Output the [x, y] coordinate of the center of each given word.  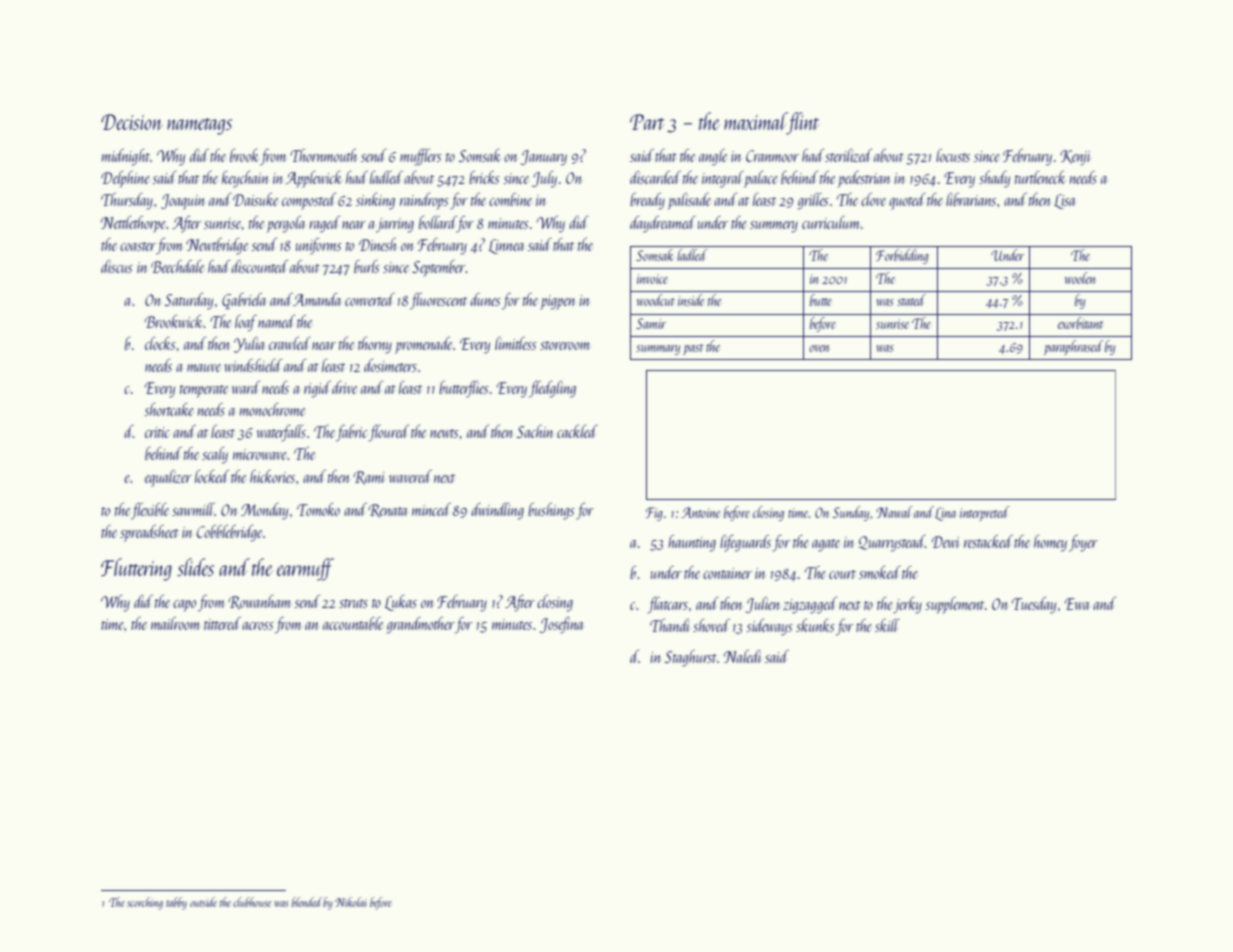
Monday [264, 511]
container [727, 573]
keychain [245, 179]
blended [307, 902]
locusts [953, 155]
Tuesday [1034, 605]
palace [761, 179]
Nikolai [351, 902]
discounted [259, 266]
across [258, 626]
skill [887, 625]
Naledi [742, 656]
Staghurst [691, 658]
